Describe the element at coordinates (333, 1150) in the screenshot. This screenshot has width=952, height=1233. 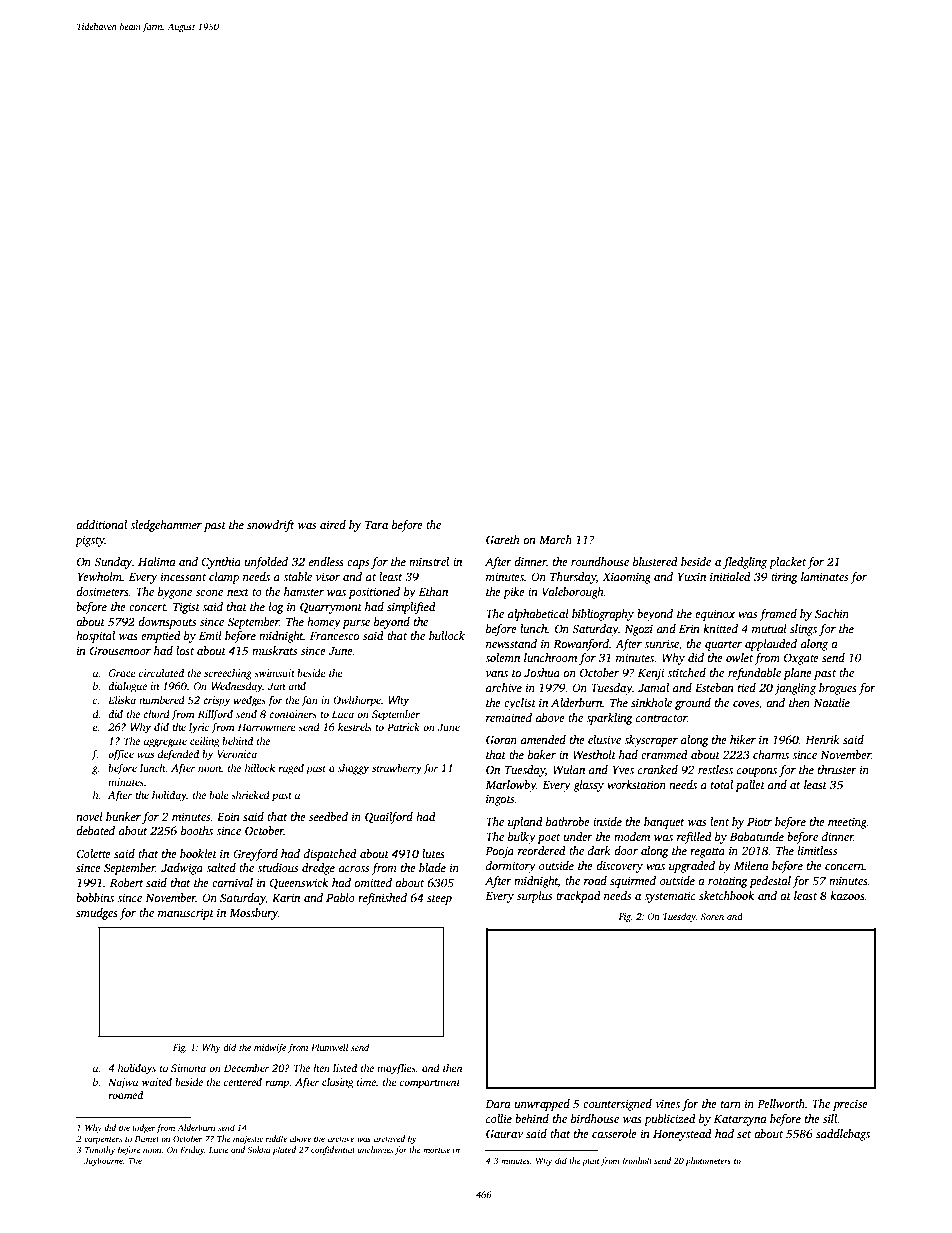
I see `confidential` at that location.
